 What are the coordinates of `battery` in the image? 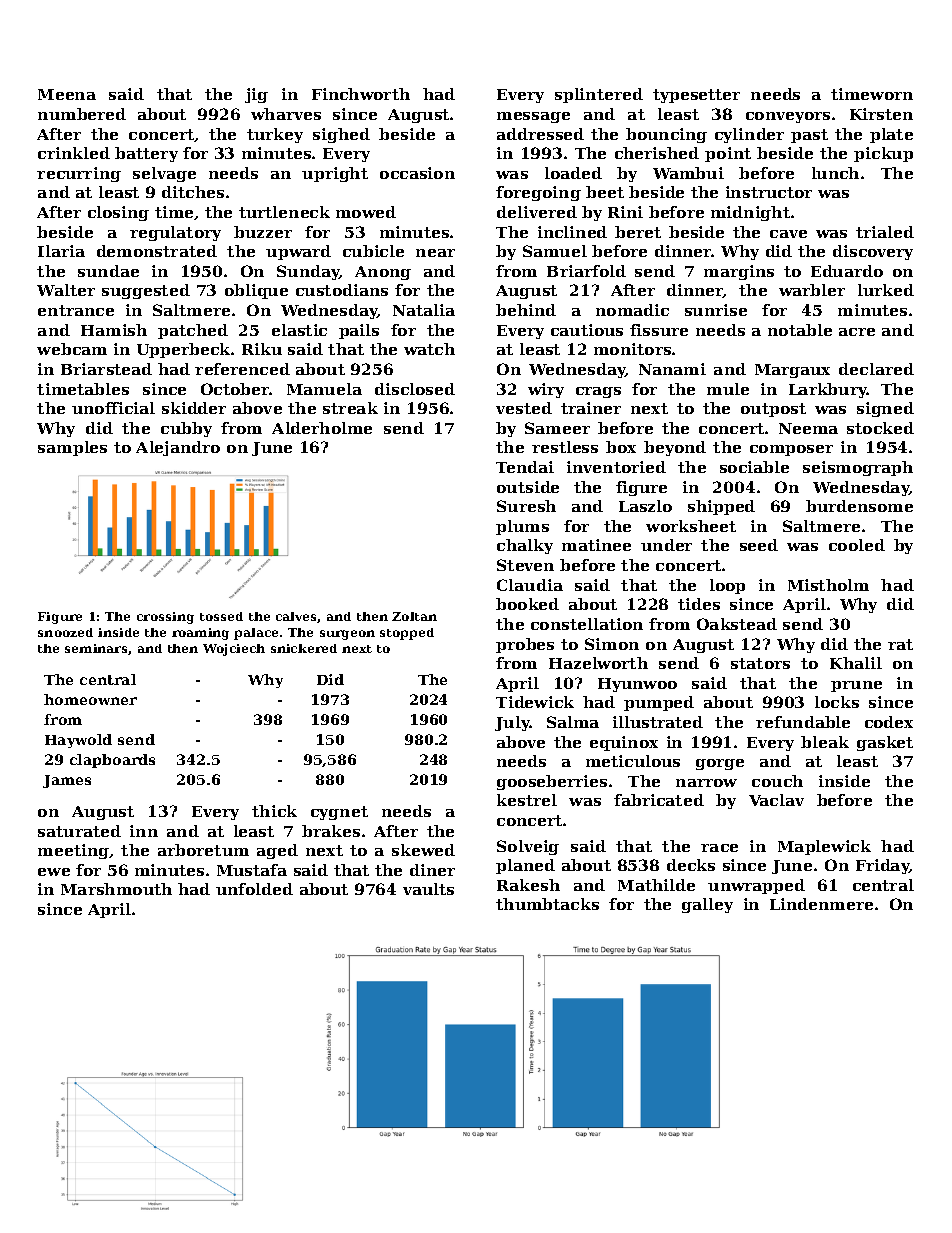 It's located at (146, 154).
